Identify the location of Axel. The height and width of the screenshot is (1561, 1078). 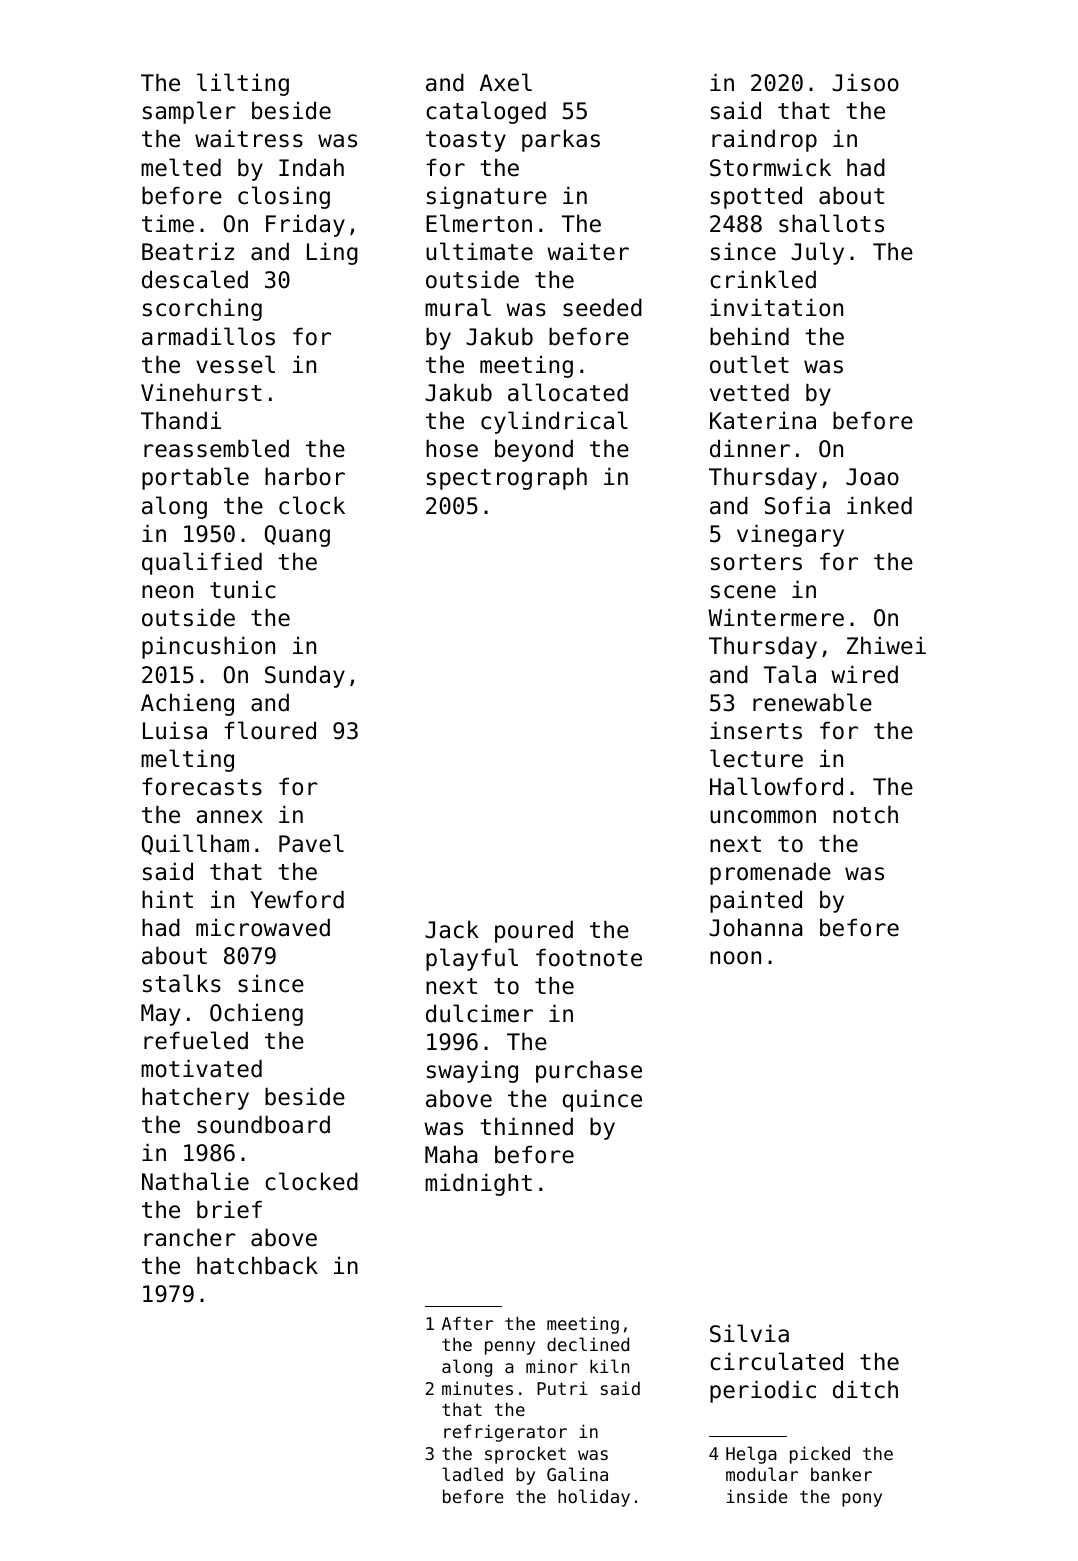
(506, 82).
